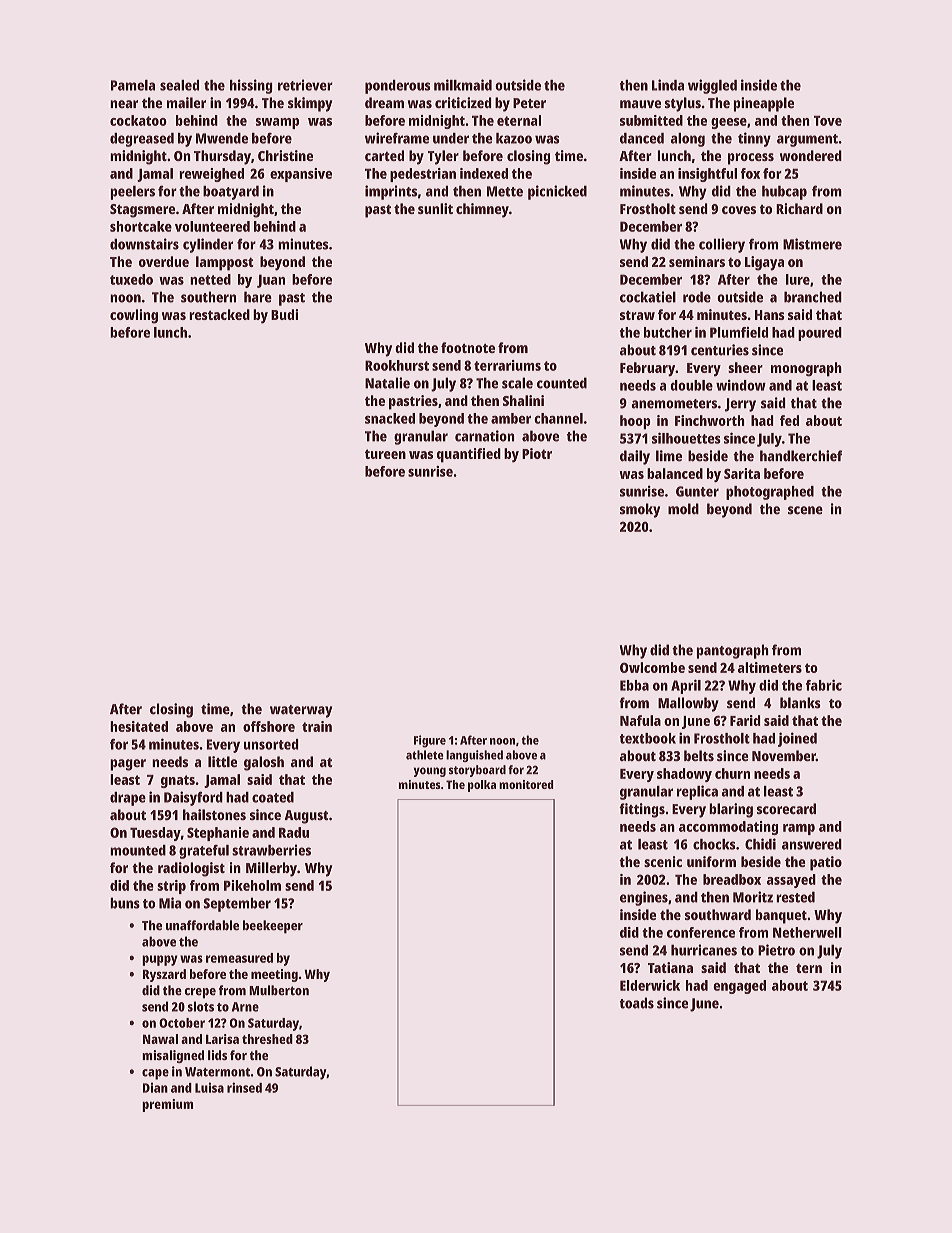 This image has width=952, height=1233. I want to click on mailer, so click(186, 103).
